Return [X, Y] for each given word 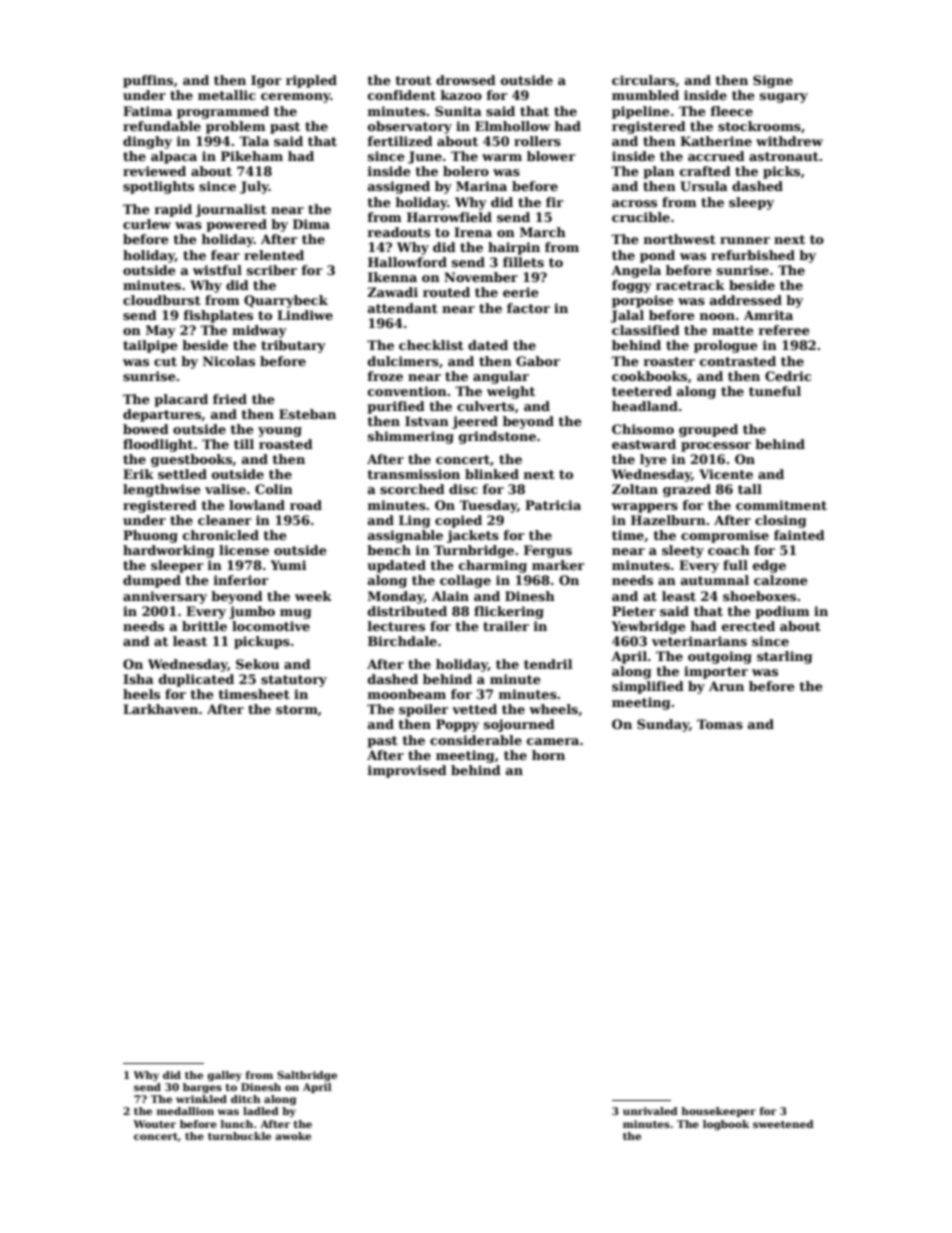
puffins [148, 81]
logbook [726, 1125]
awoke [293, 1136]
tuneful [775, 391]
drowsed [466, 80]
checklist [431, 345]
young [280, 432]
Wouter [154, 1124]
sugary [784, 98]
